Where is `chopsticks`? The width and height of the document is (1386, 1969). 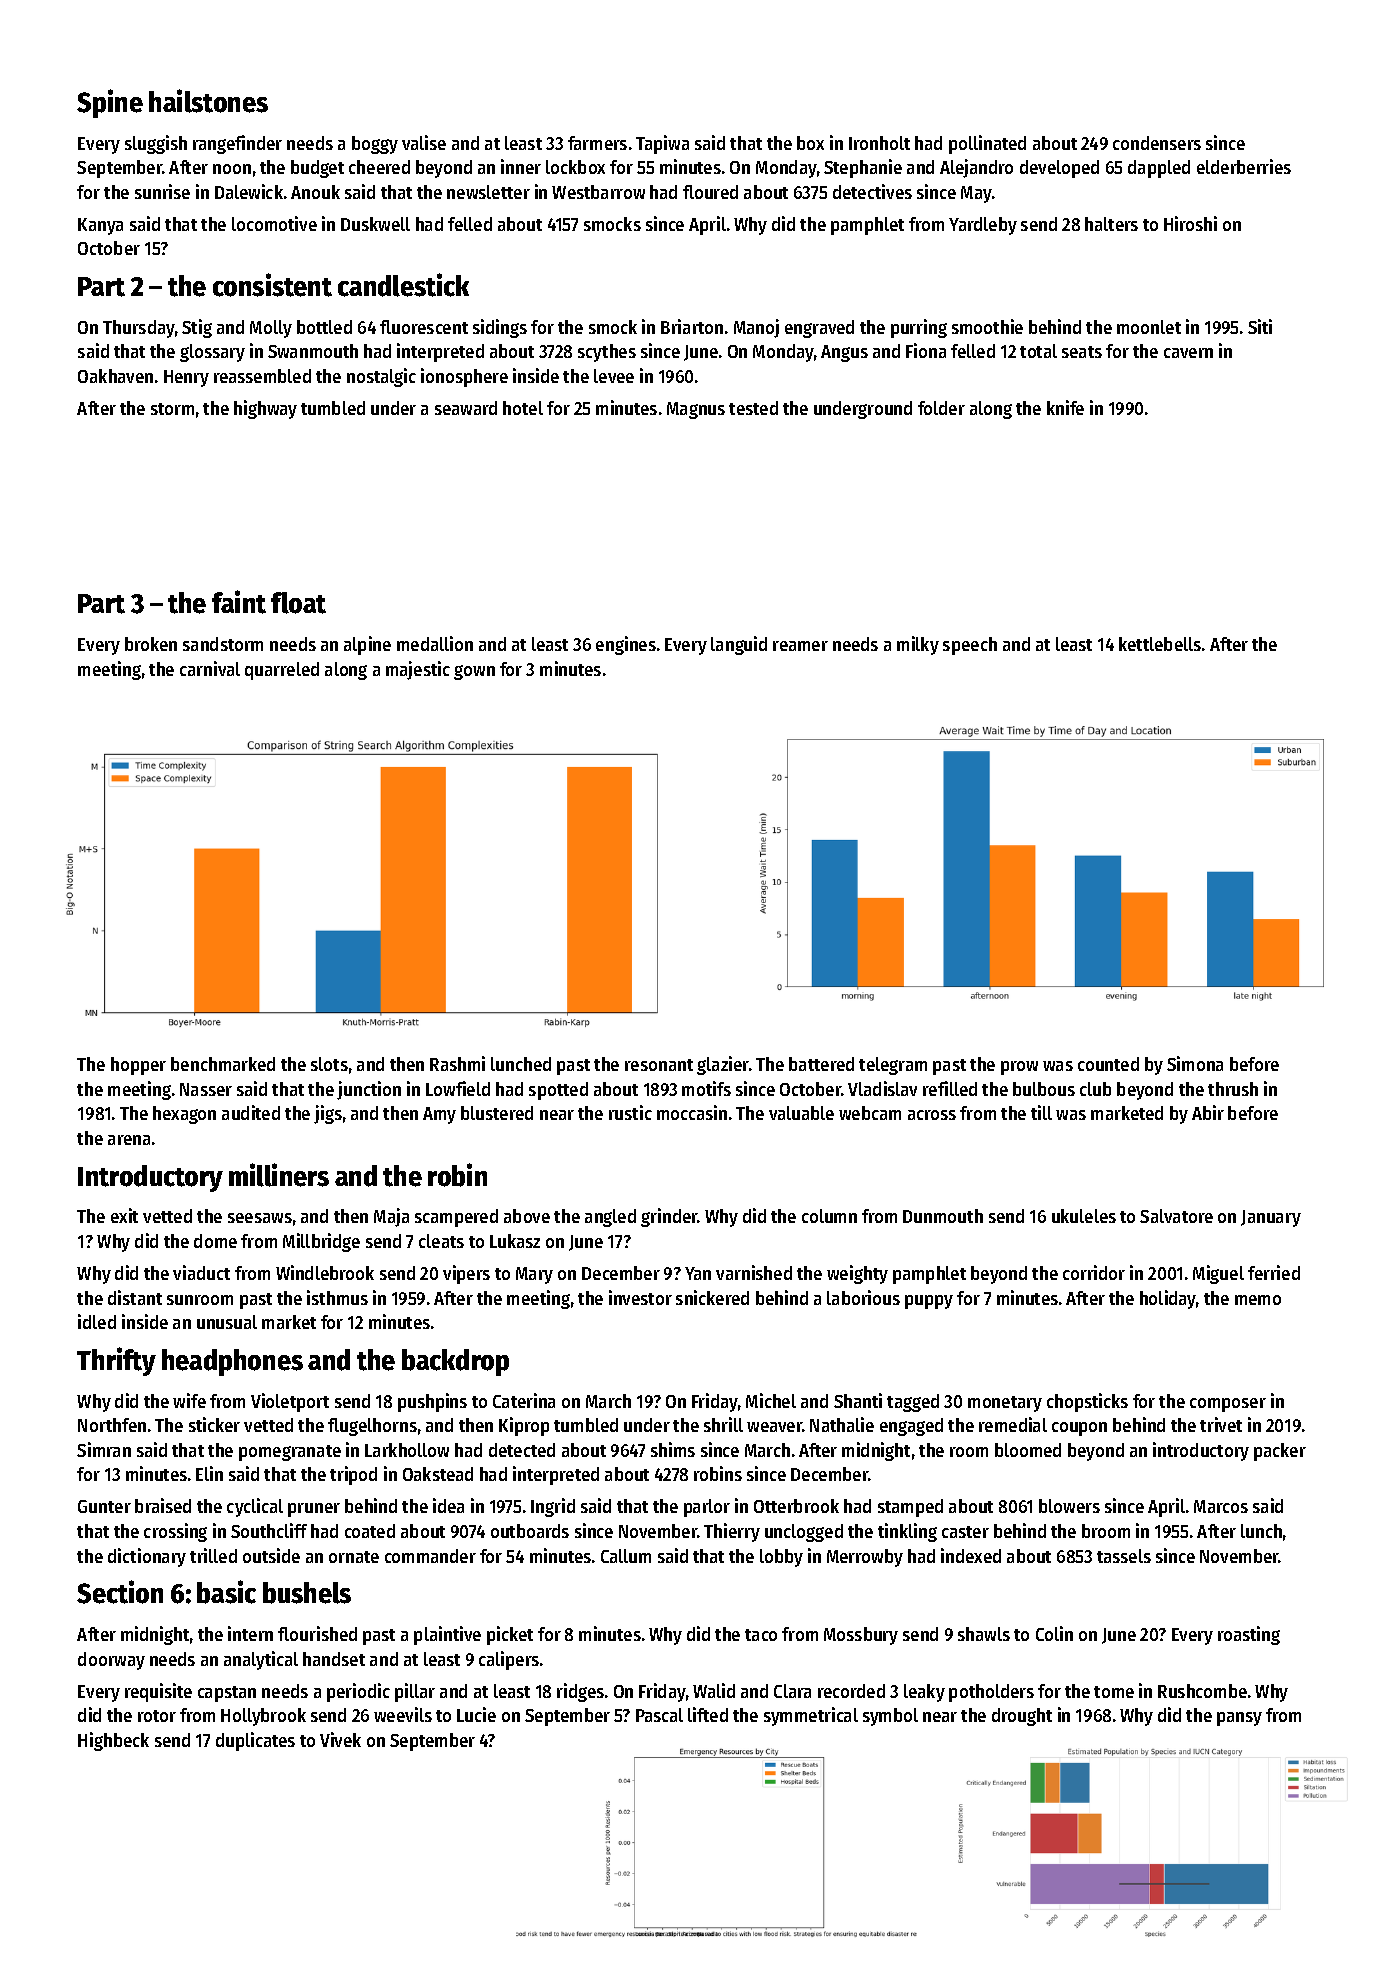
chopsticks is located at coordinates (1087, 1402).
